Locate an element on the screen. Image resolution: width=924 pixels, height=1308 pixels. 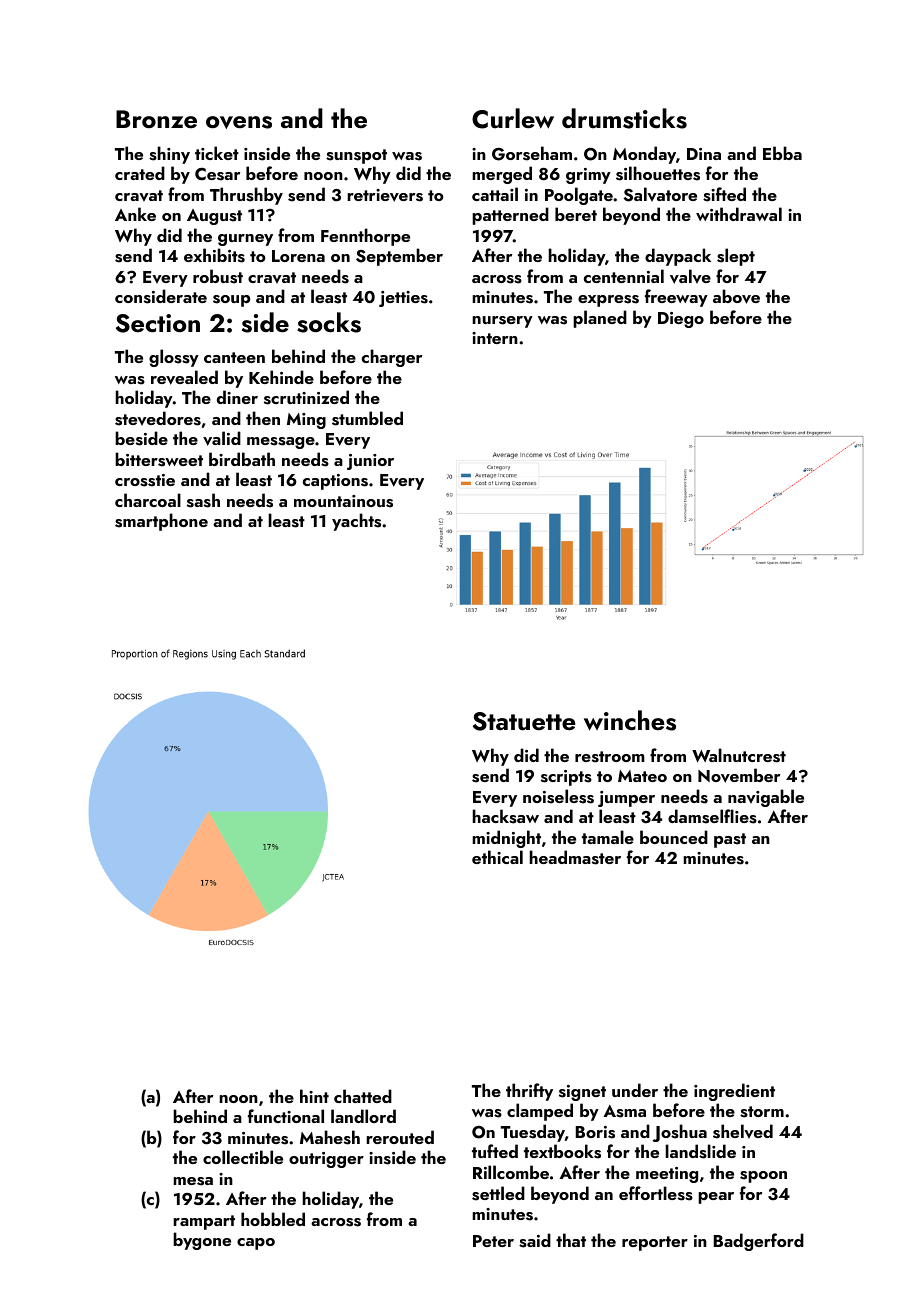
ovens is located at coordinates (239, 122).
